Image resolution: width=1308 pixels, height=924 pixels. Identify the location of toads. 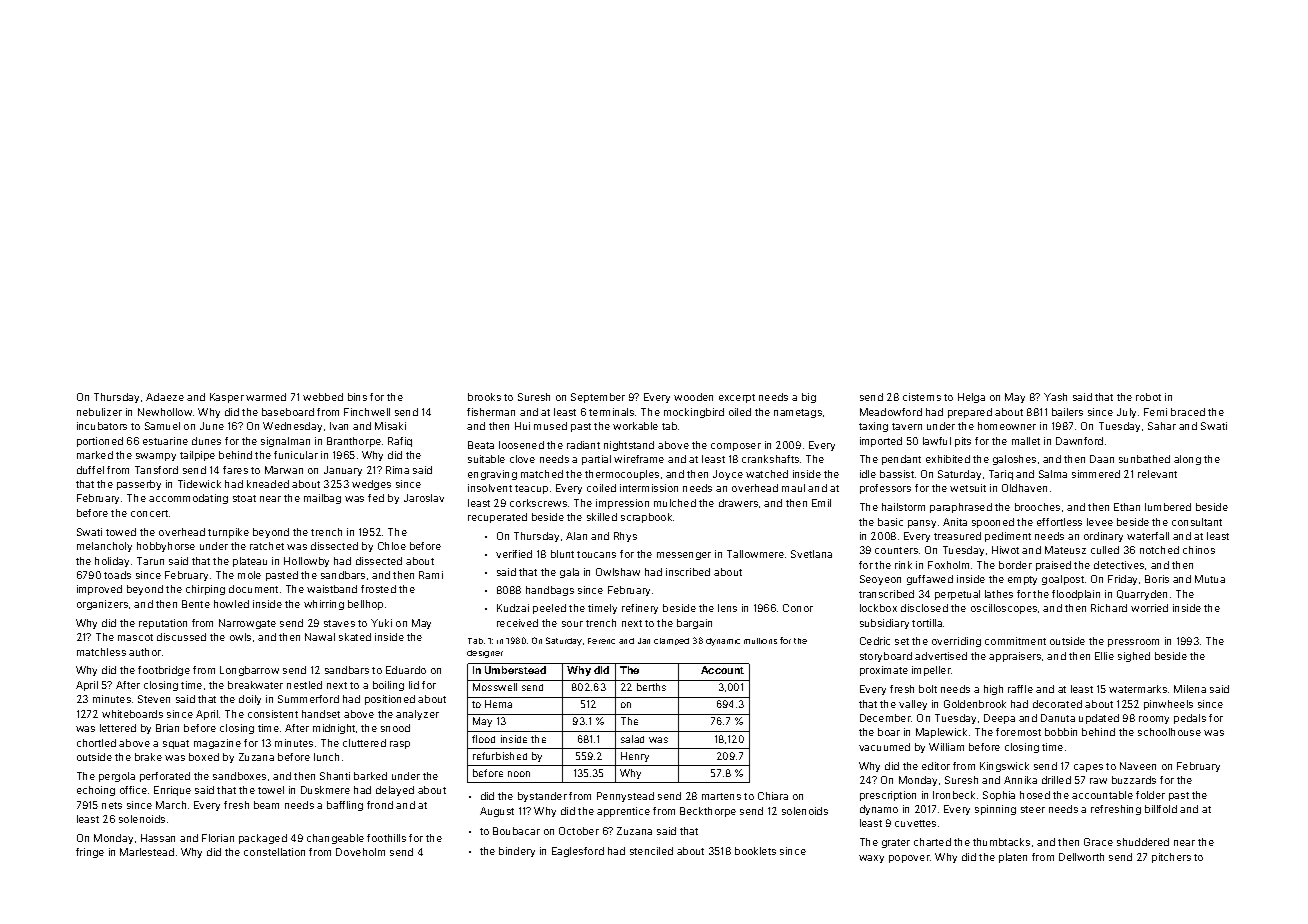
(117, 575).
